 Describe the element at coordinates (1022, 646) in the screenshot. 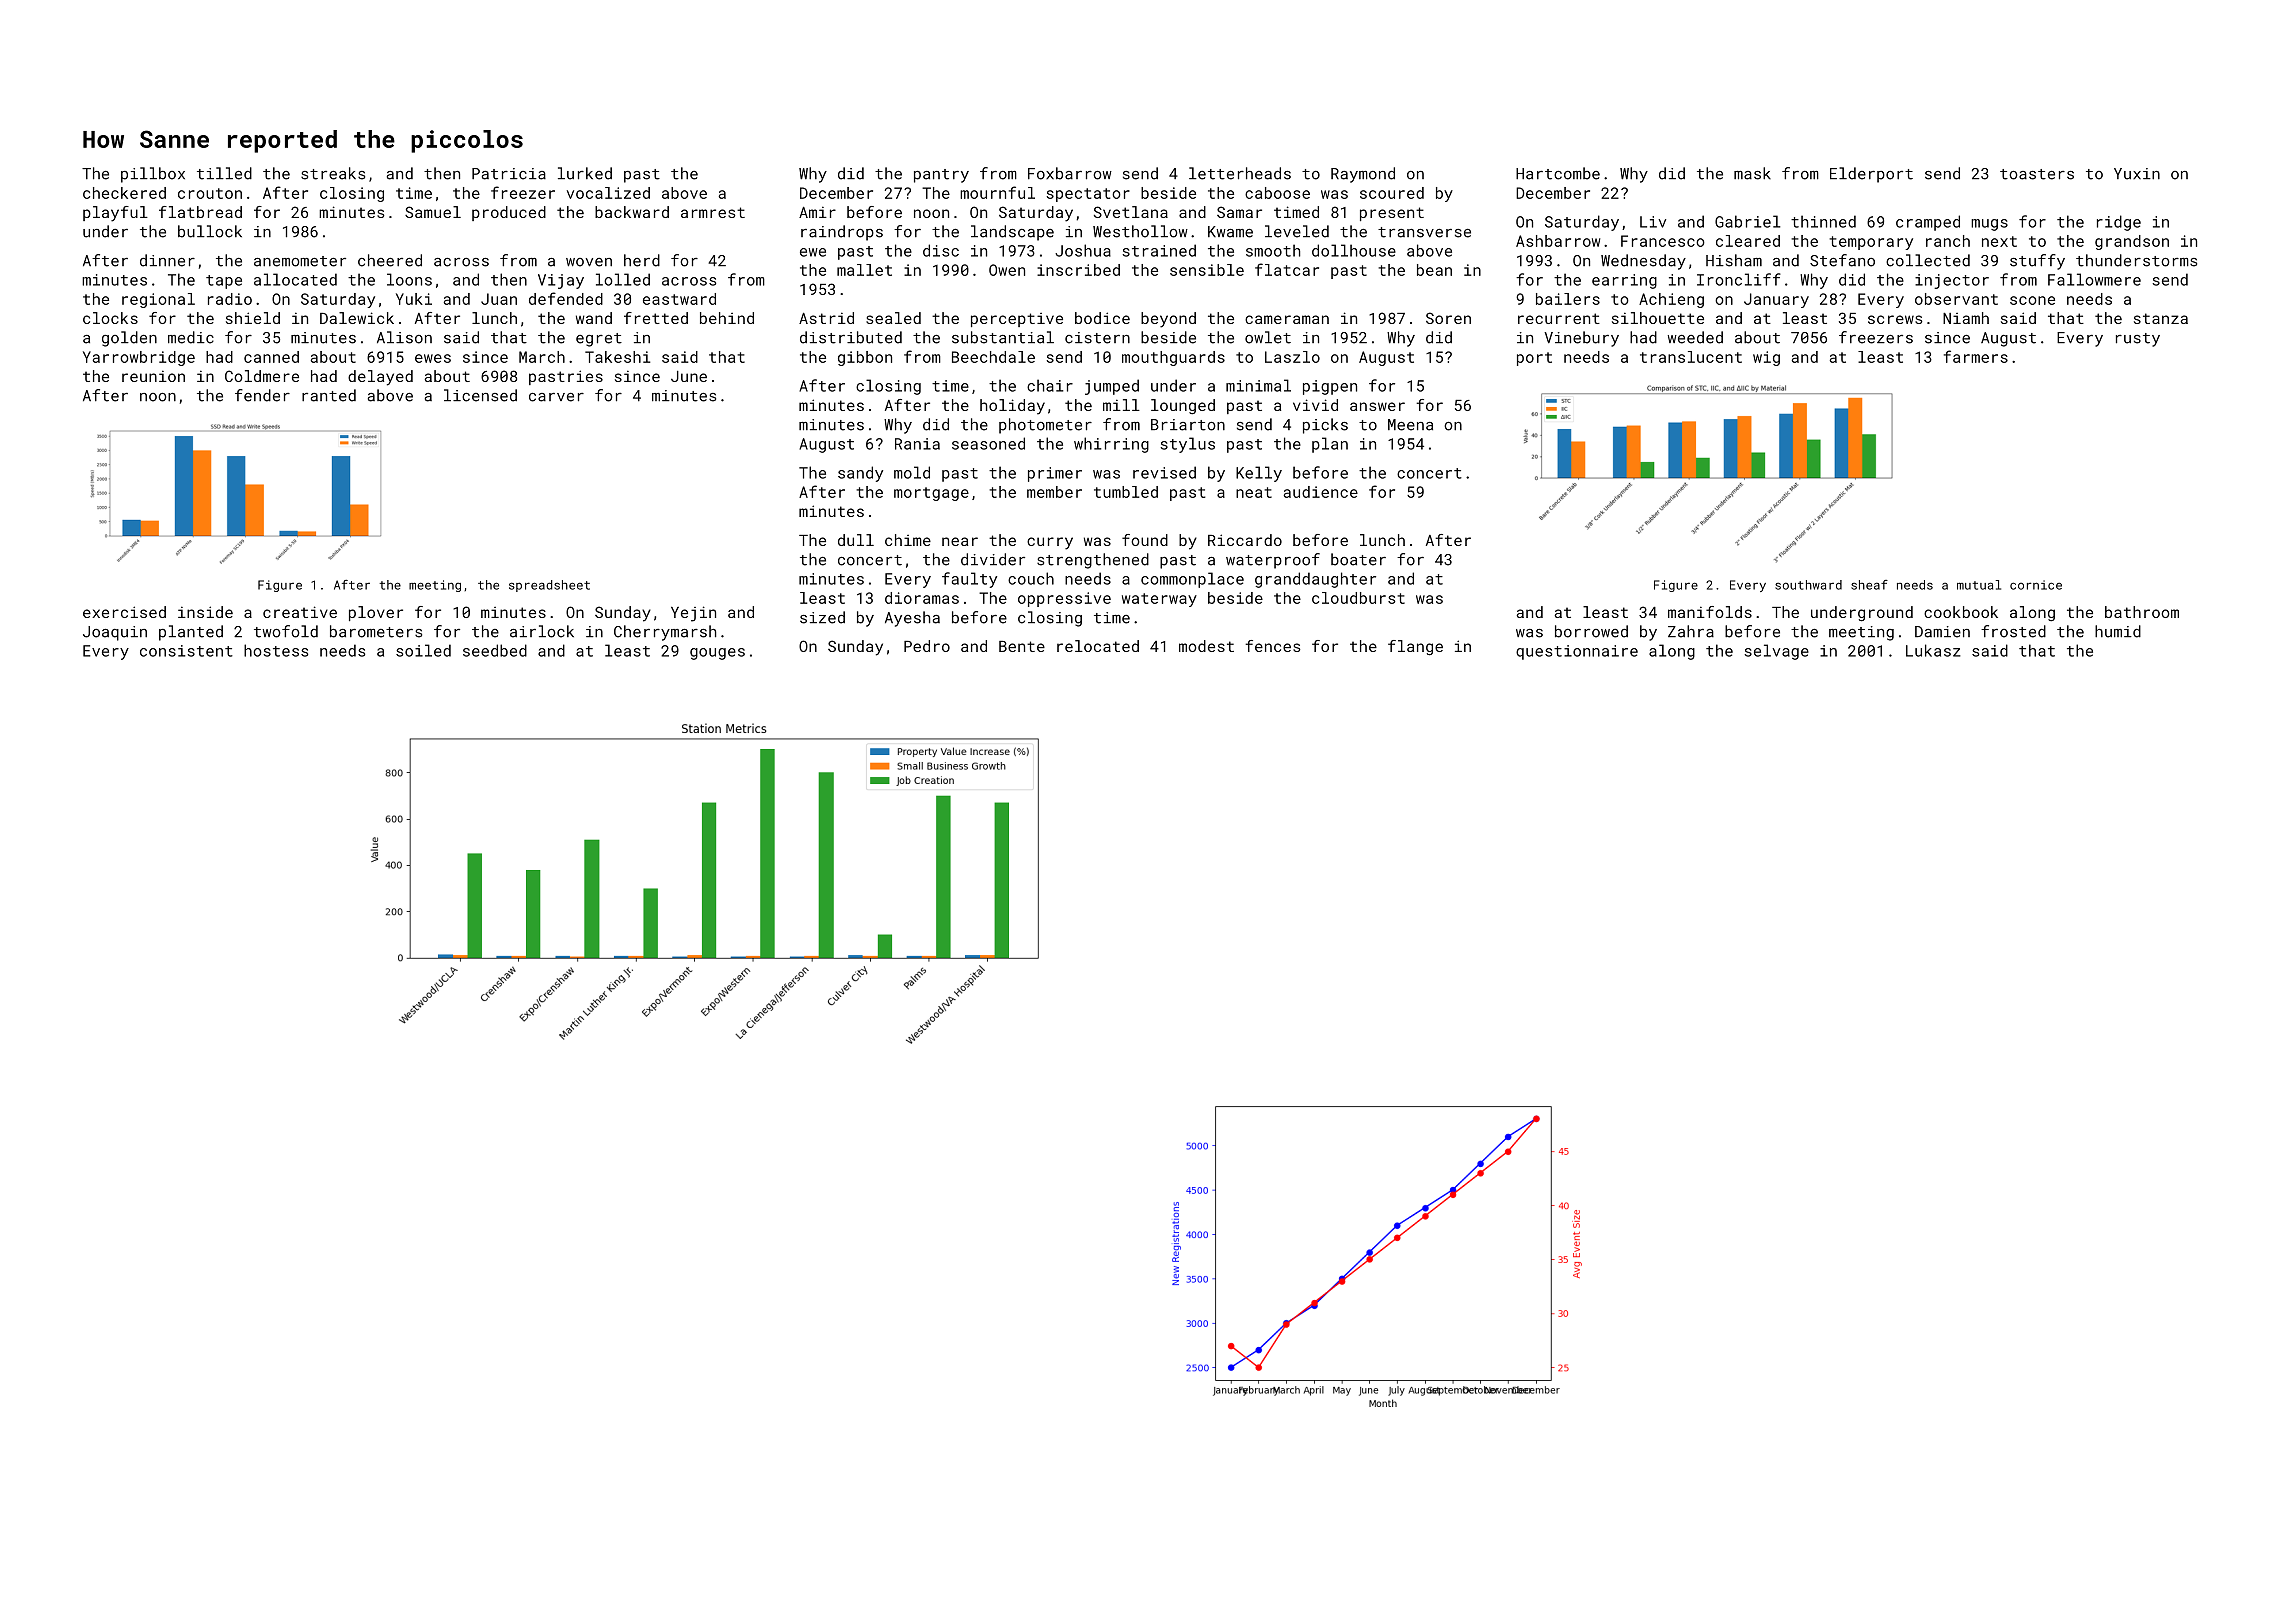

I see `Bente` at that location.
